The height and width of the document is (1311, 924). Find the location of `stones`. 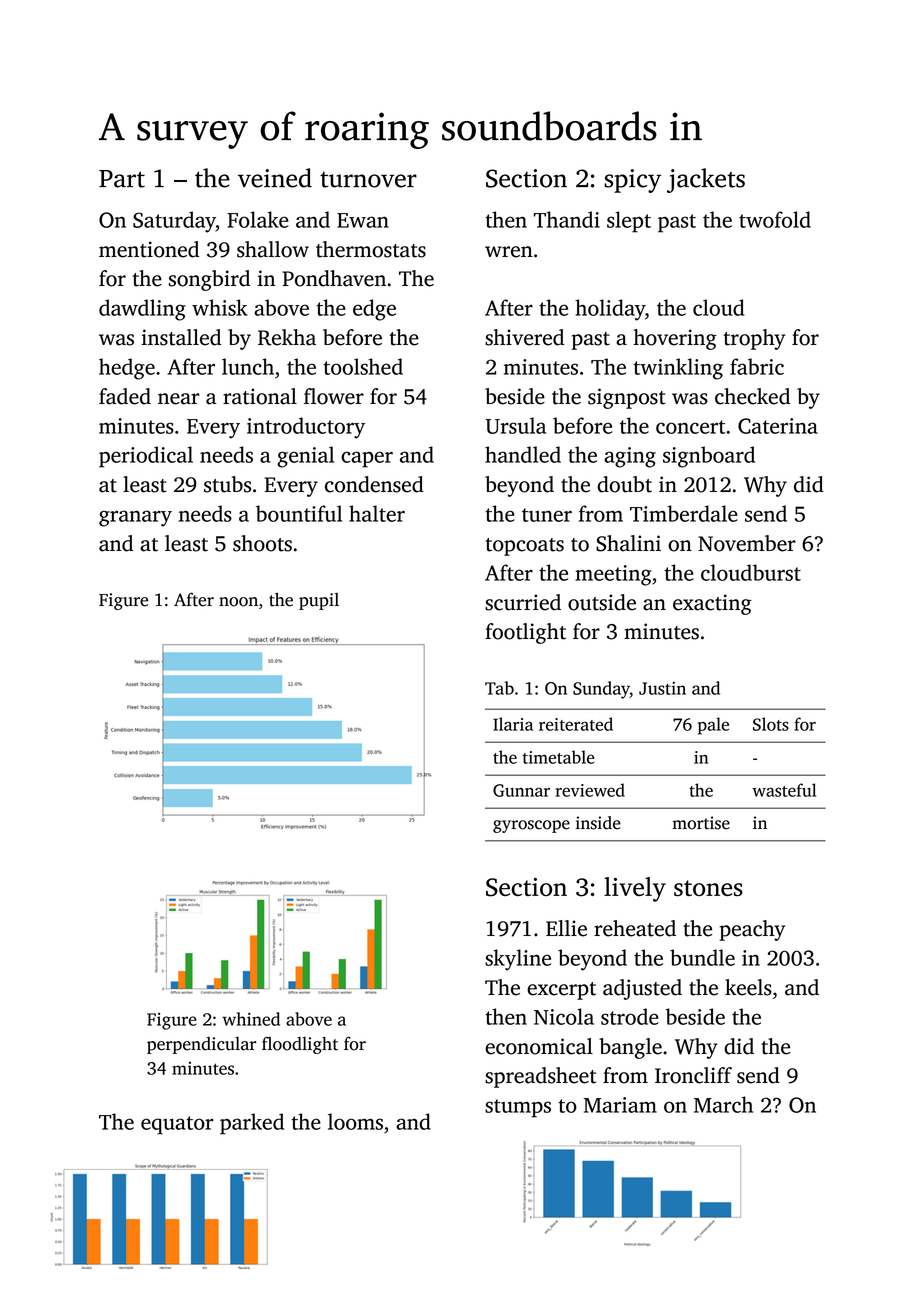

stones is located at coordinates (708, 888).
